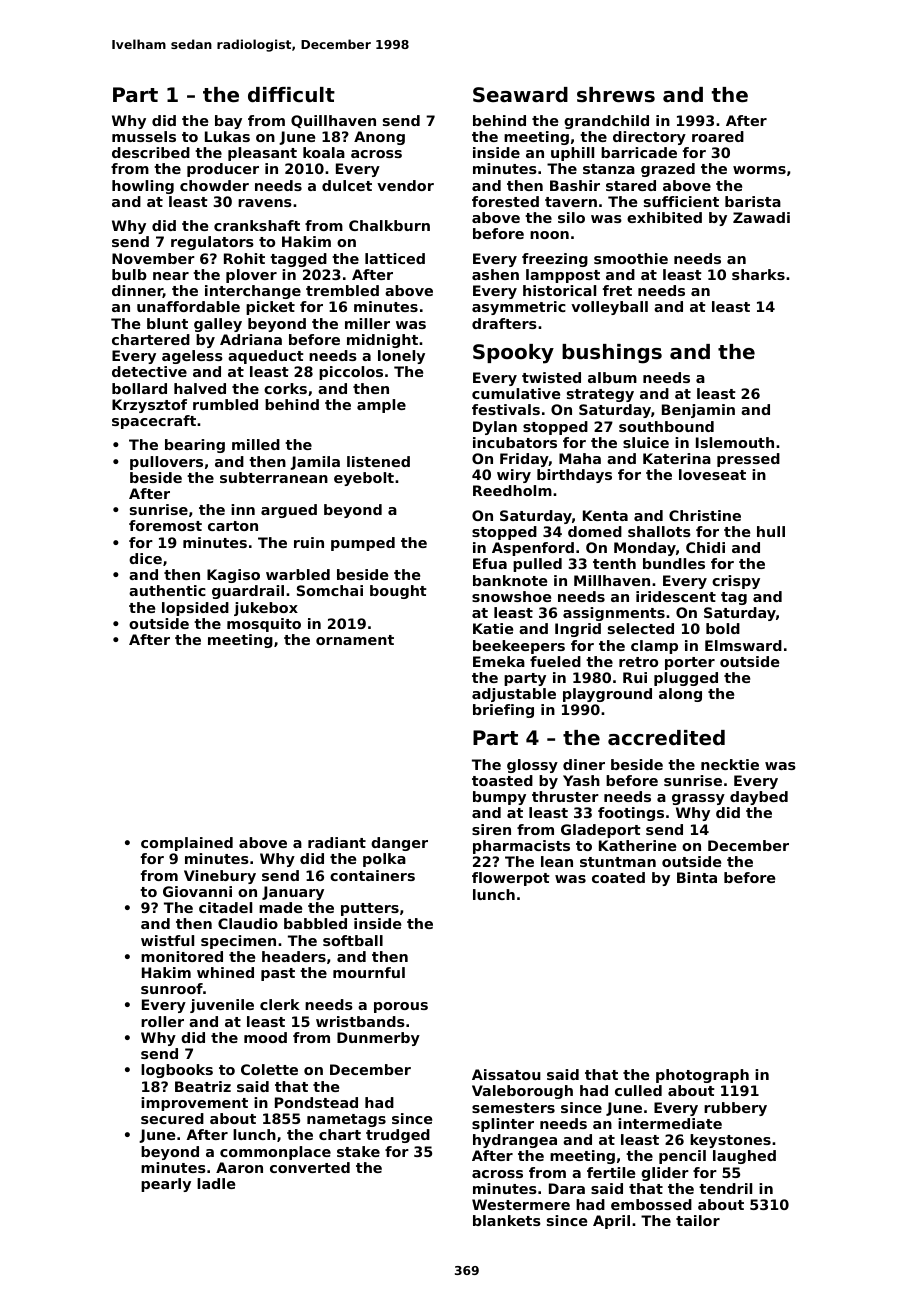 This document has height=1316, width=908. I want to click on Quillhaven, so click(333, 121).
